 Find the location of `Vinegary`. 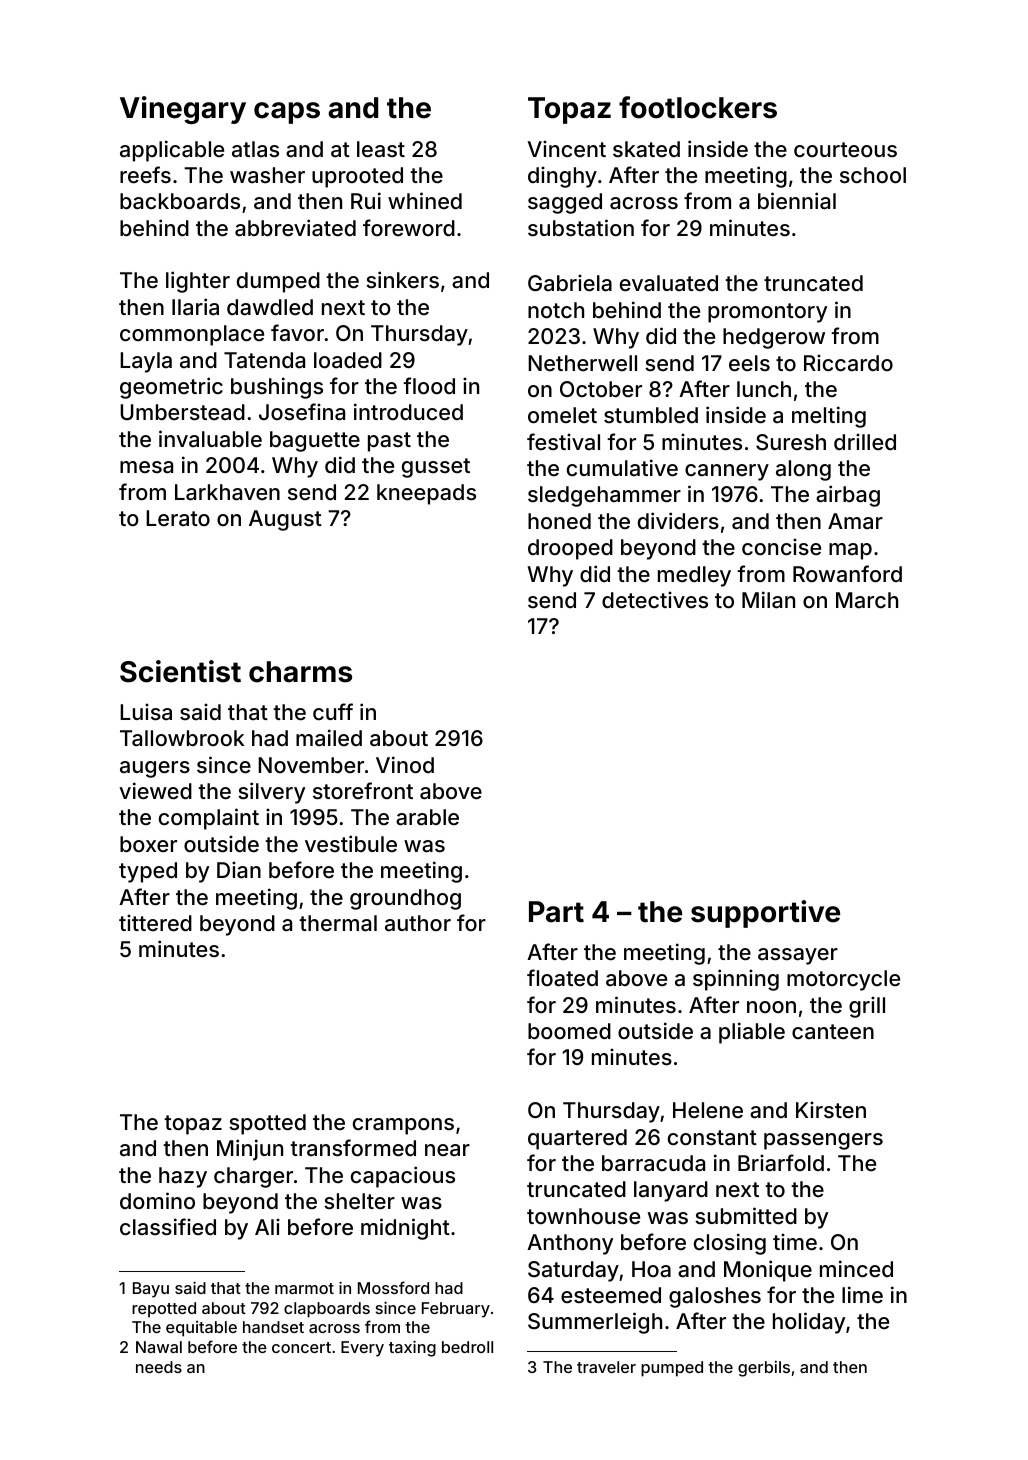

Vinegary is located at coordinates (183, 110).
